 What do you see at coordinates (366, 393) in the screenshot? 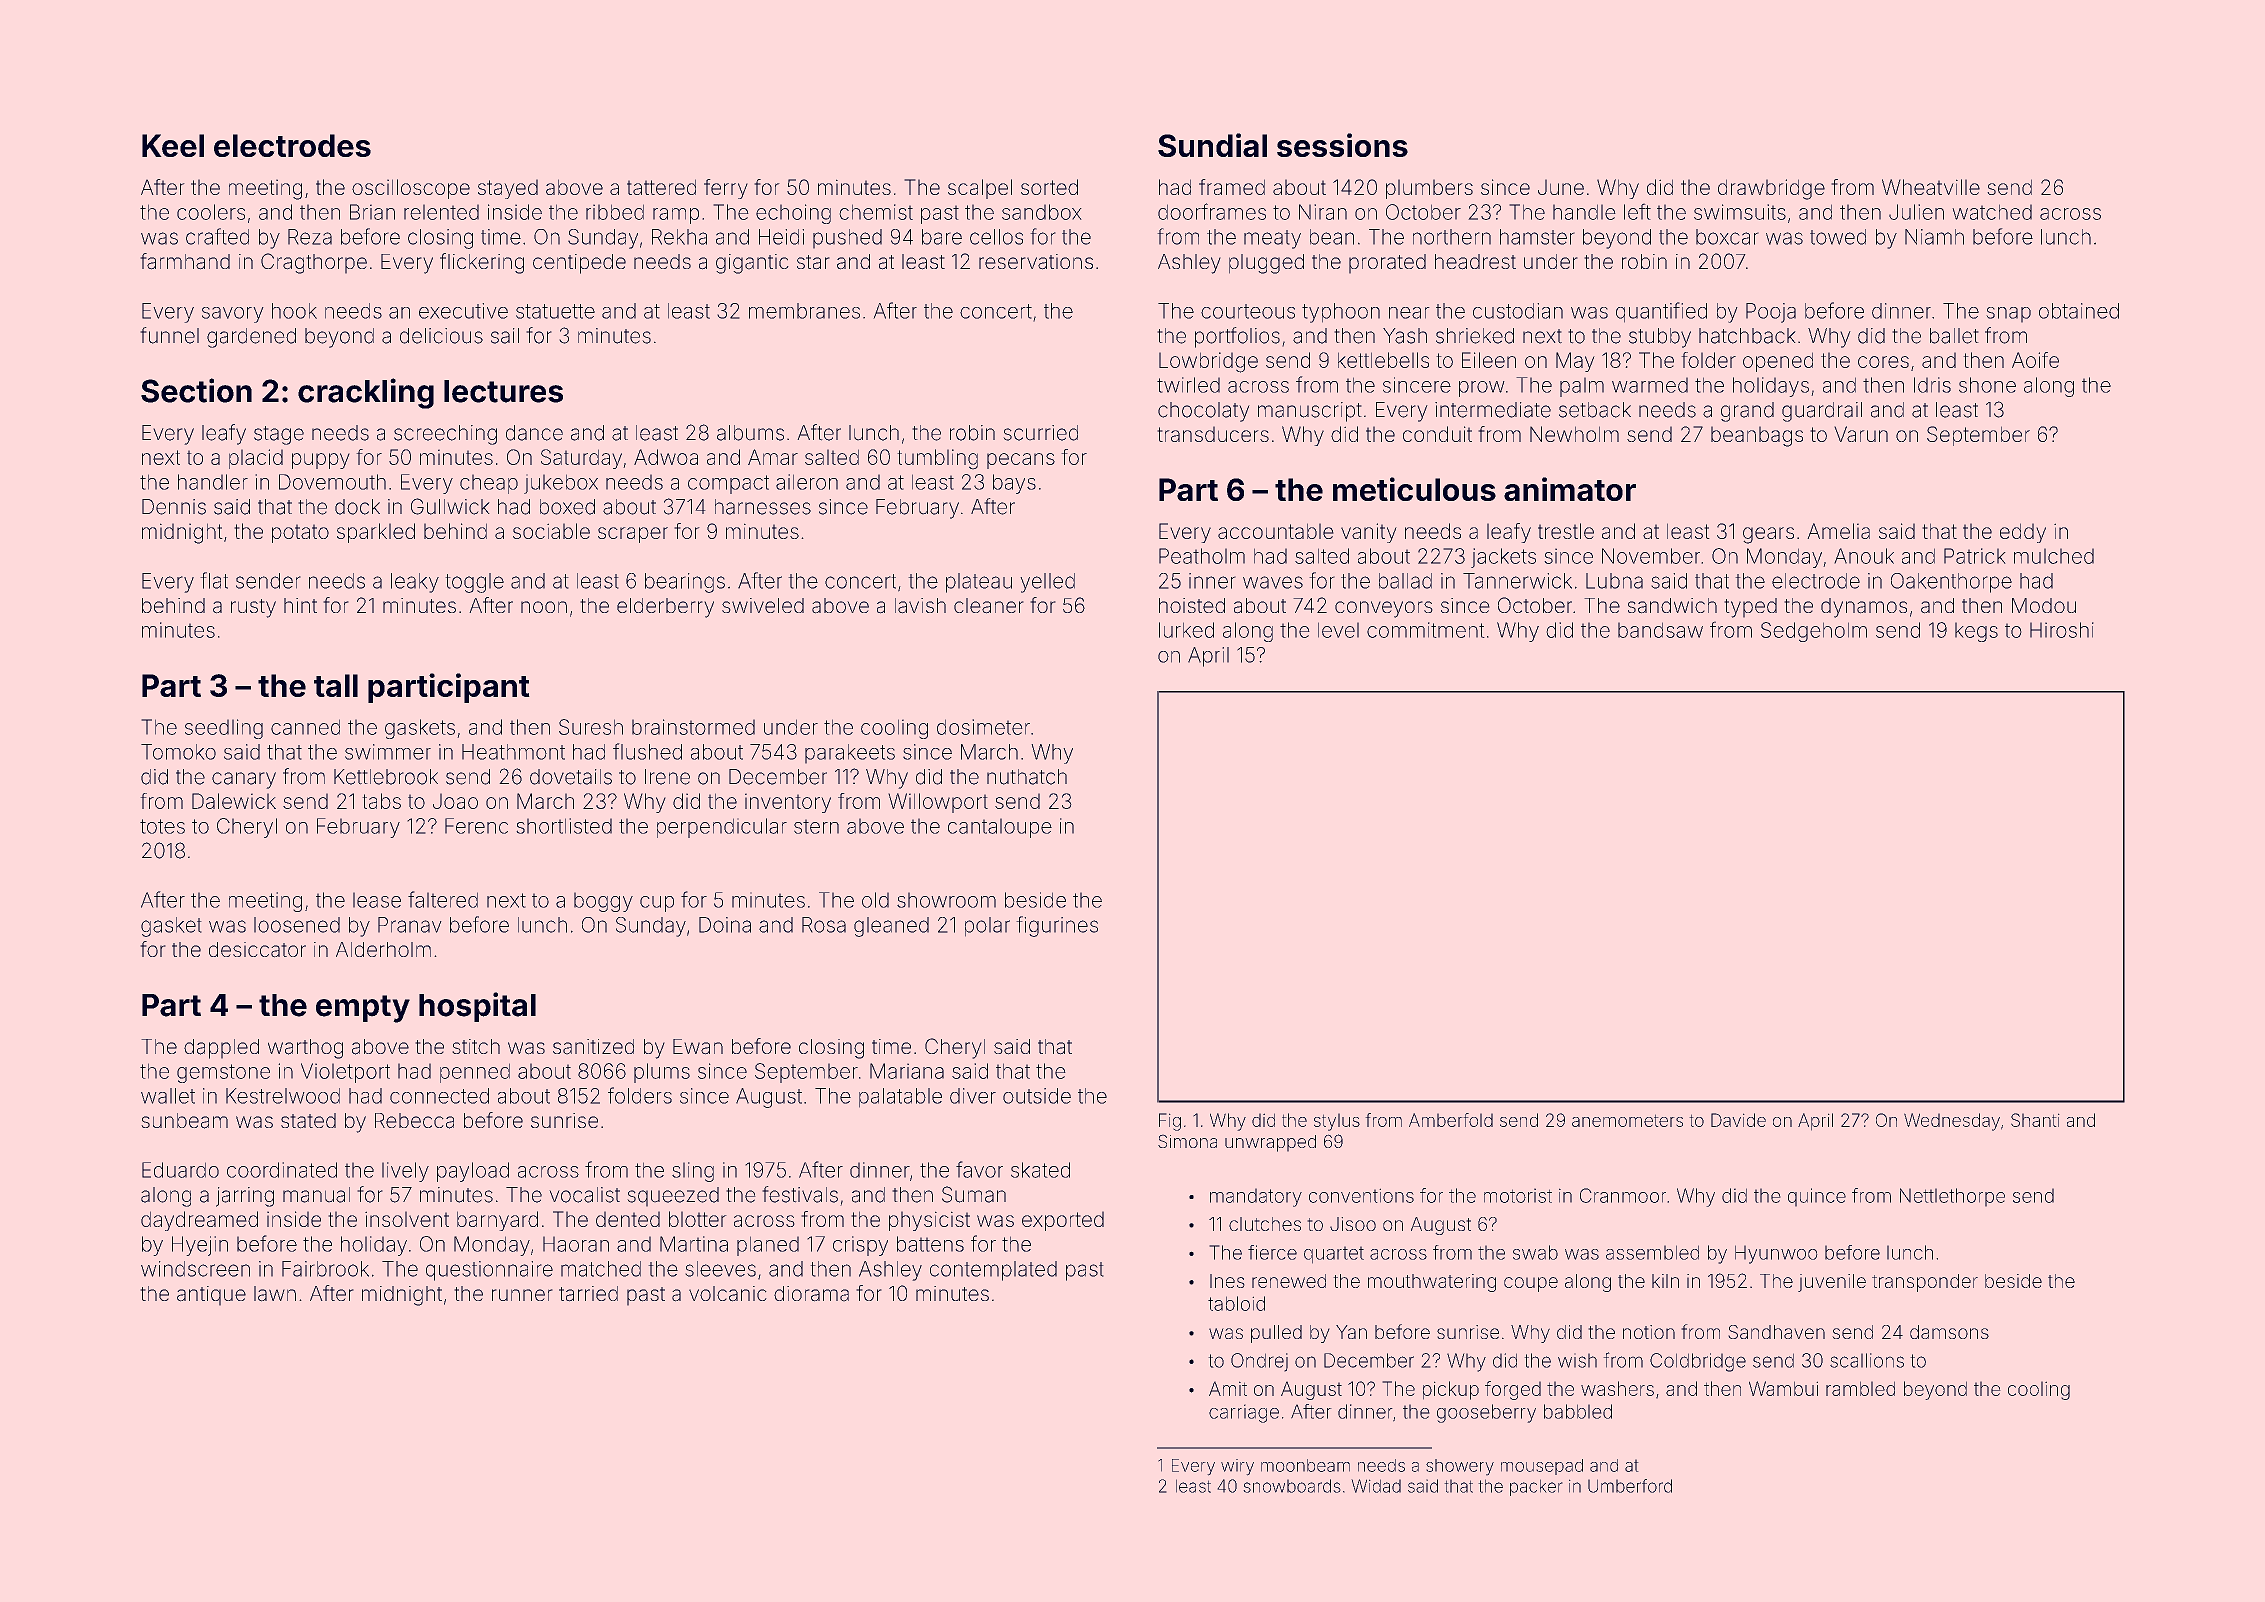
I see `crackling` at bounding box center [366, 393].
